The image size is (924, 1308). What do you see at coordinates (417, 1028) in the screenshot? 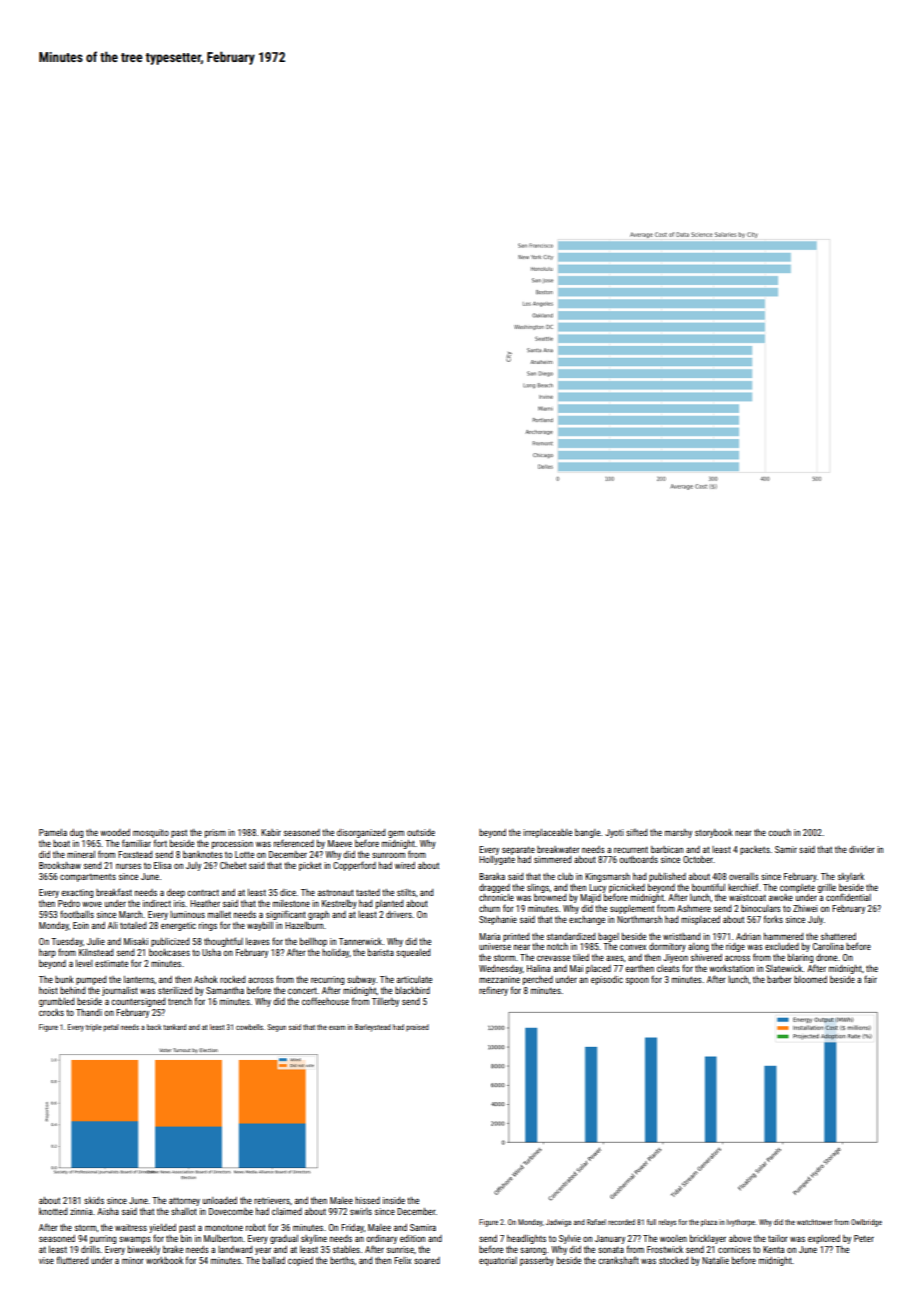
I see `praised` at bounding box center [417, 1028].
